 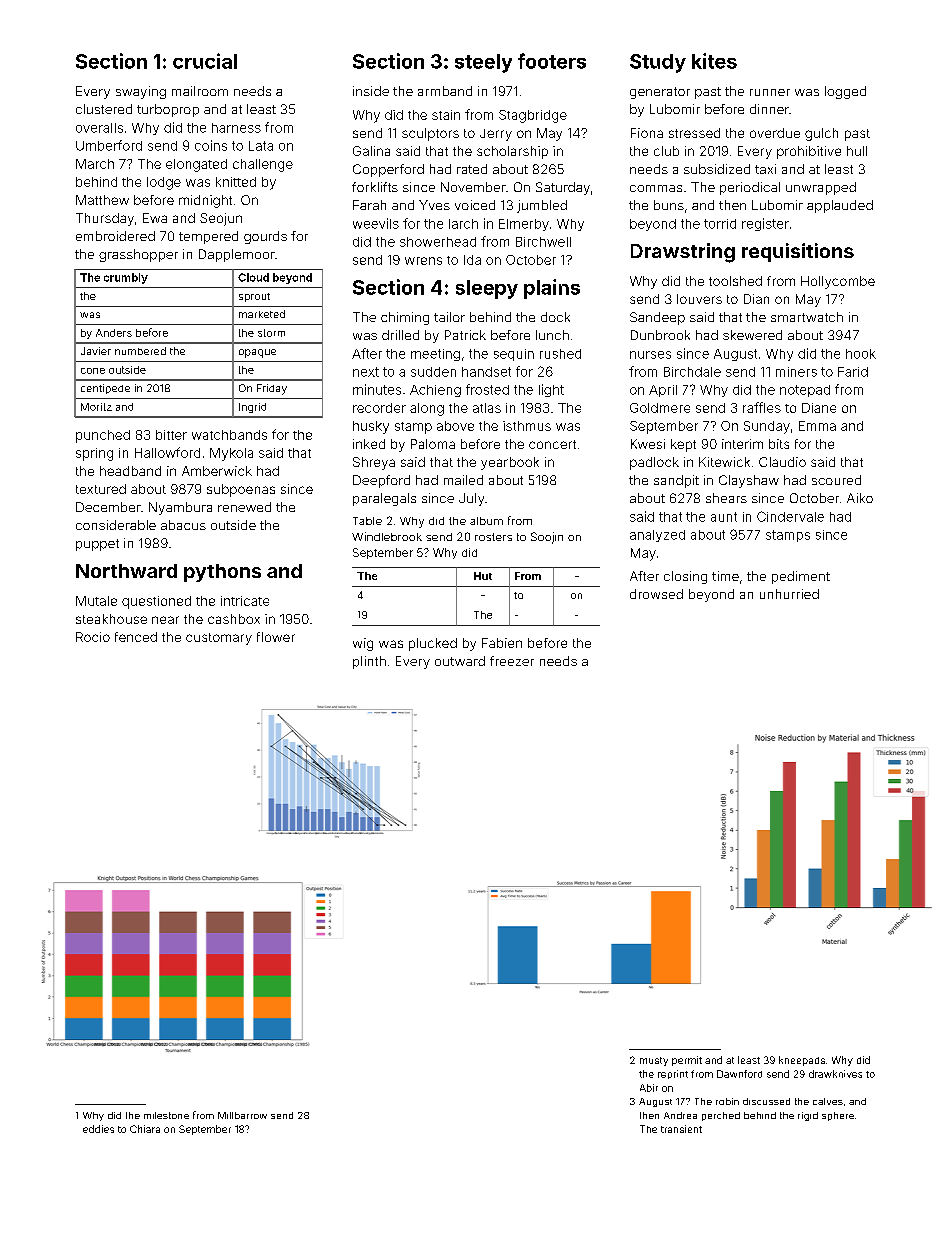 I want to click on Abir, so click(x=649, y=1088).
